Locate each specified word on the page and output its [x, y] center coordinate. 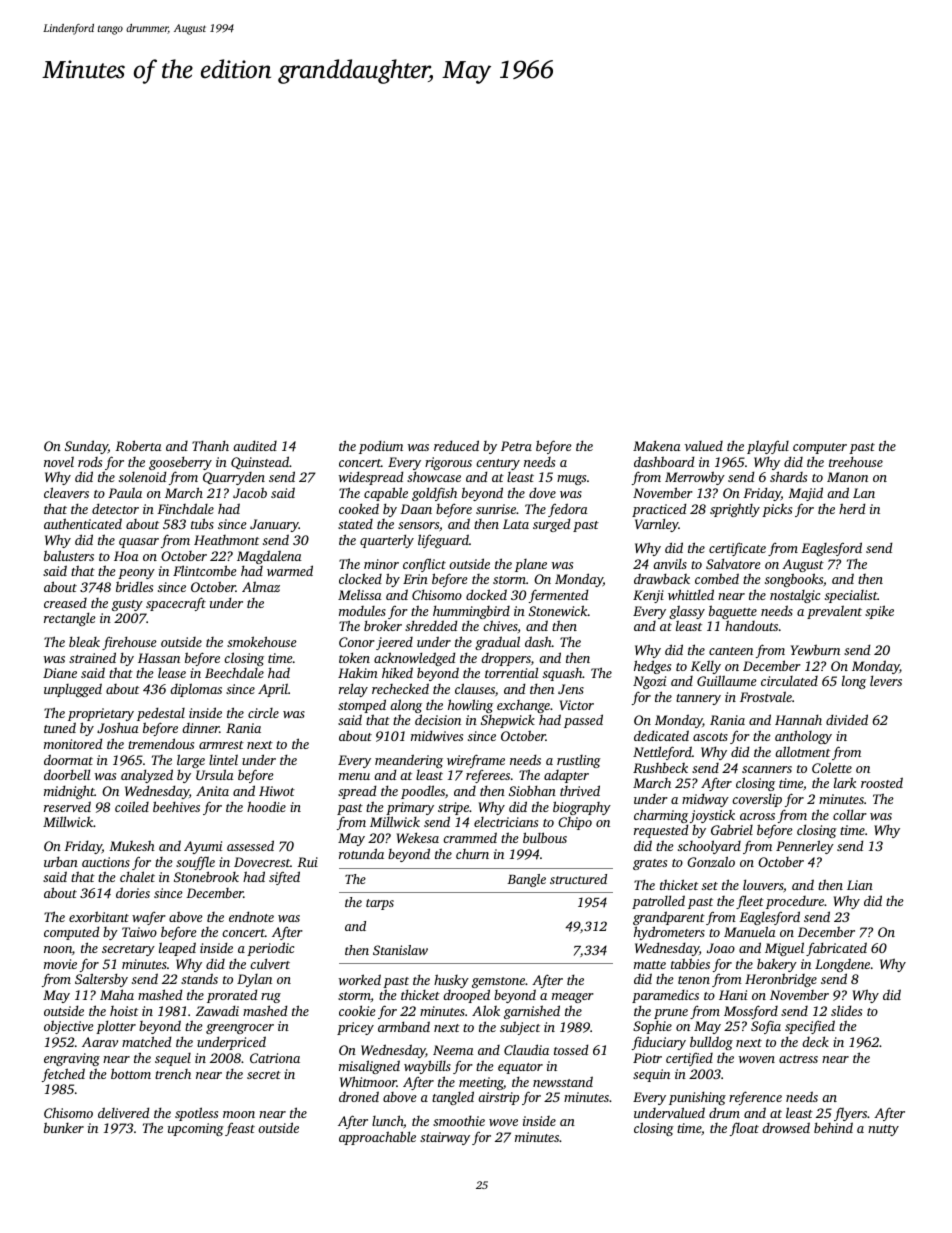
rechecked [400, 688]
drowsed [786, 1127]
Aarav [100, 1042]
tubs [202, 523]
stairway [445, 1138]
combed [717, 578]
